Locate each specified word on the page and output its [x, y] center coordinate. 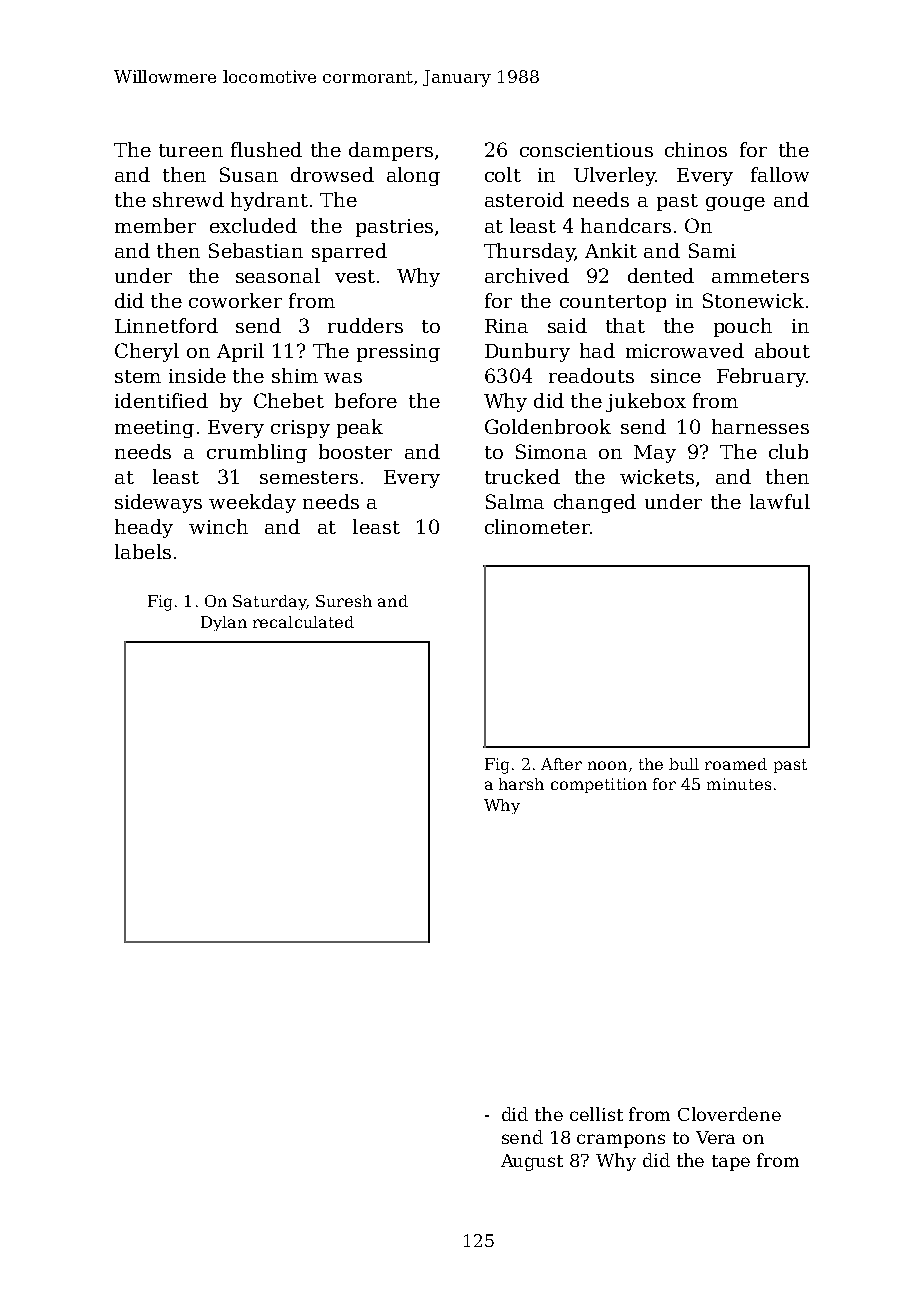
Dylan [224, 623]
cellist [596, 1114]
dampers [391, 151]
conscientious [586, 150]
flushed [266, 149]
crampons [621, 1141]
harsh [521, 784]
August [532, 1162]
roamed [736, 764]
